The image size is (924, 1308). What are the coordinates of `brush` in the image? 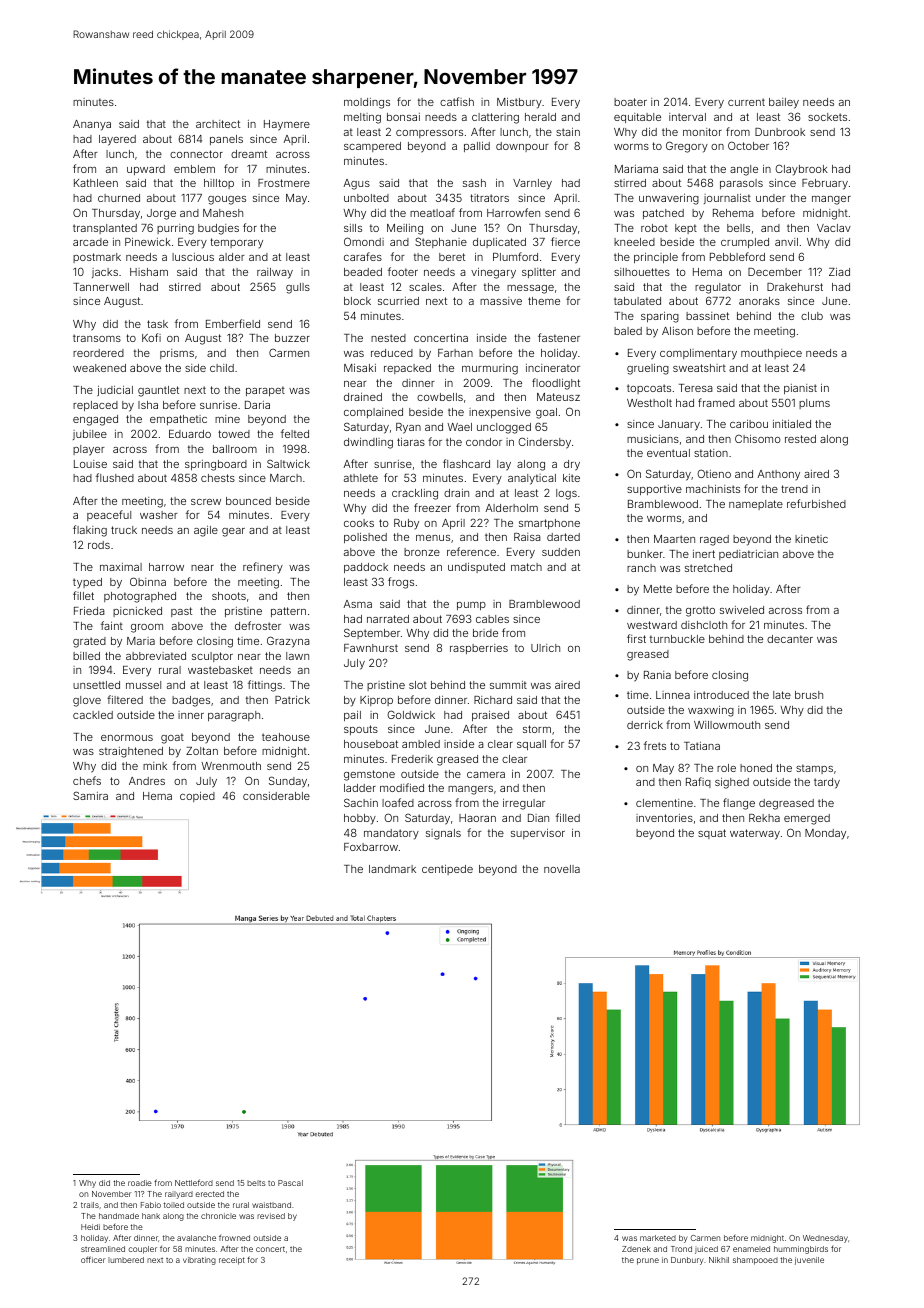 It's located at (809, 695).
